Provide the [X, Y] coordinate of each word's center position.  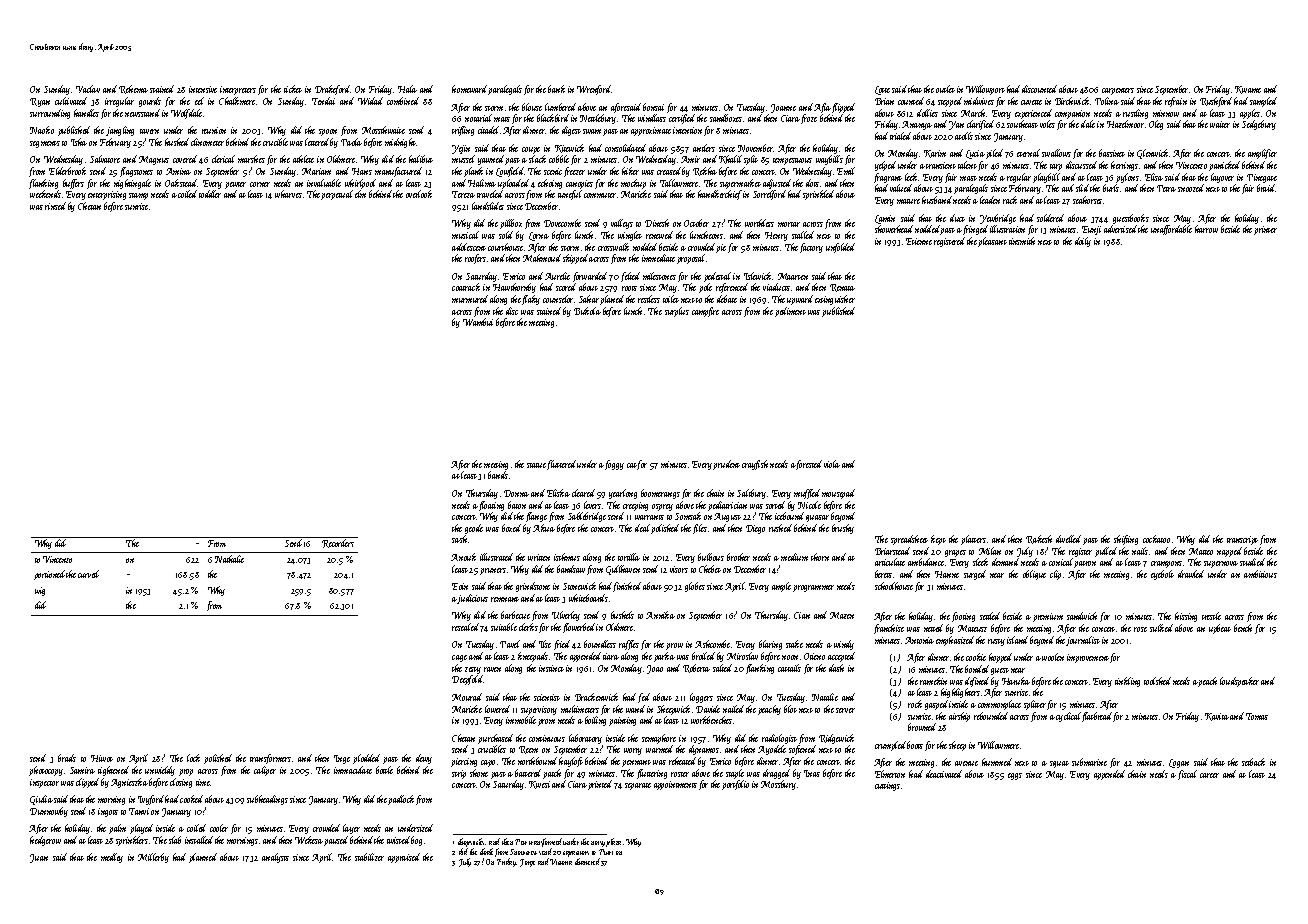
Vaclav [88, 89]
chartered [587, 861]
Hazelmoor [1125, 124]
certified [682, 119]
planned [203, 858]
